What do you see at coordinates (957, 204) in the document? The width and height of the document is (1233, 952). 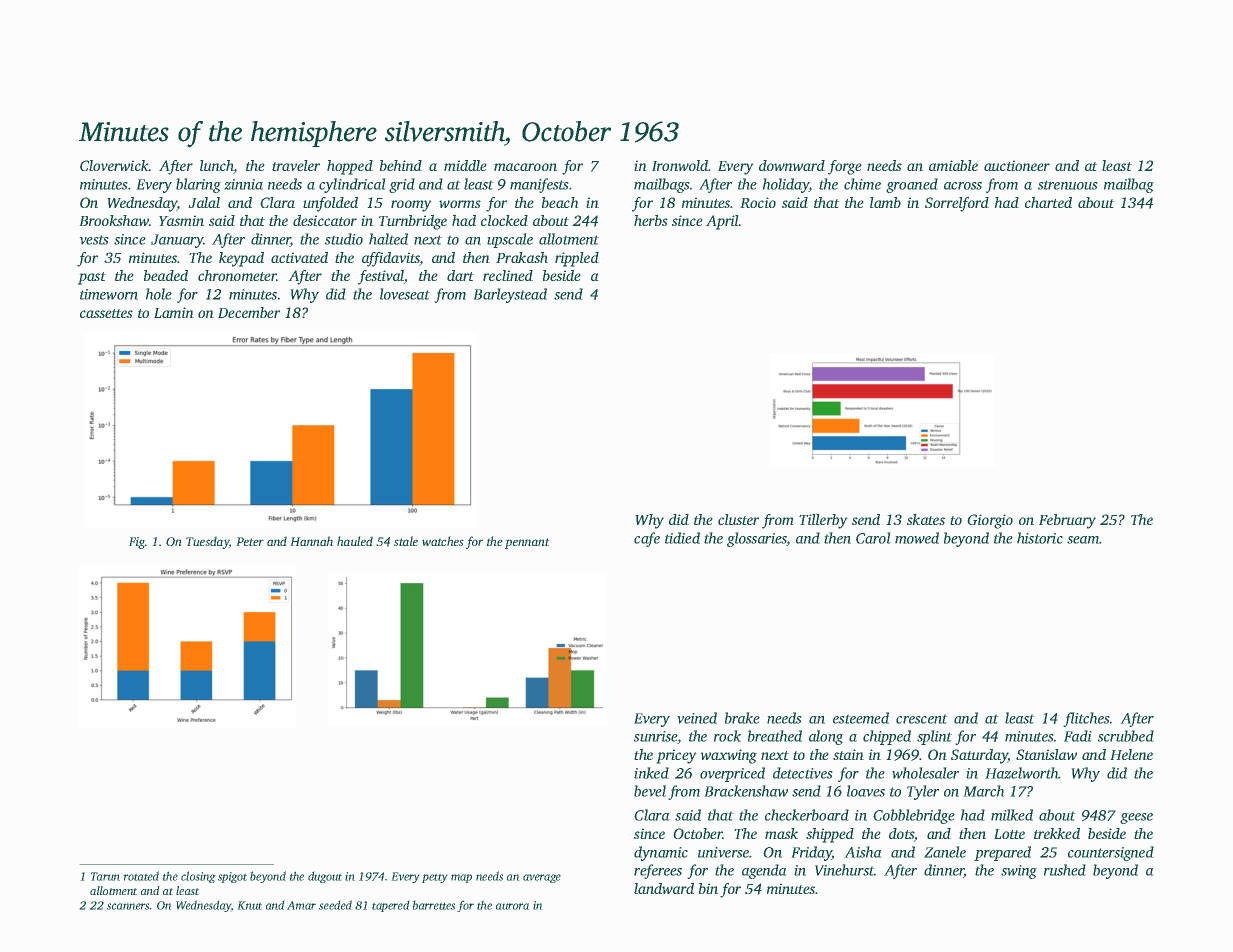 I see `Sorrelford` at bounding box center [957, 204].
